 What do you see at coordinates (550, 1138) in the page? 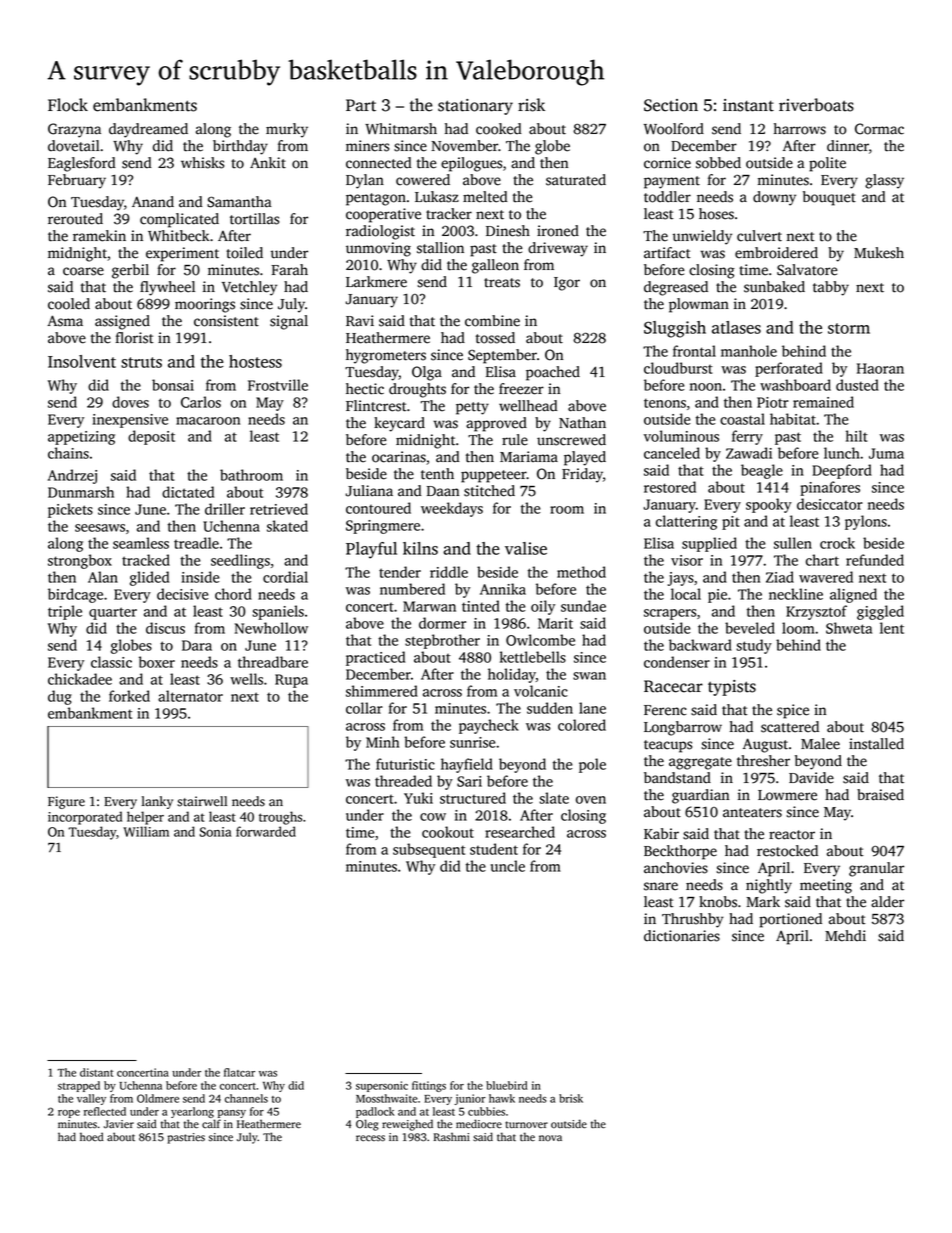
I see `nova` at bounding box center [550, 1138].
